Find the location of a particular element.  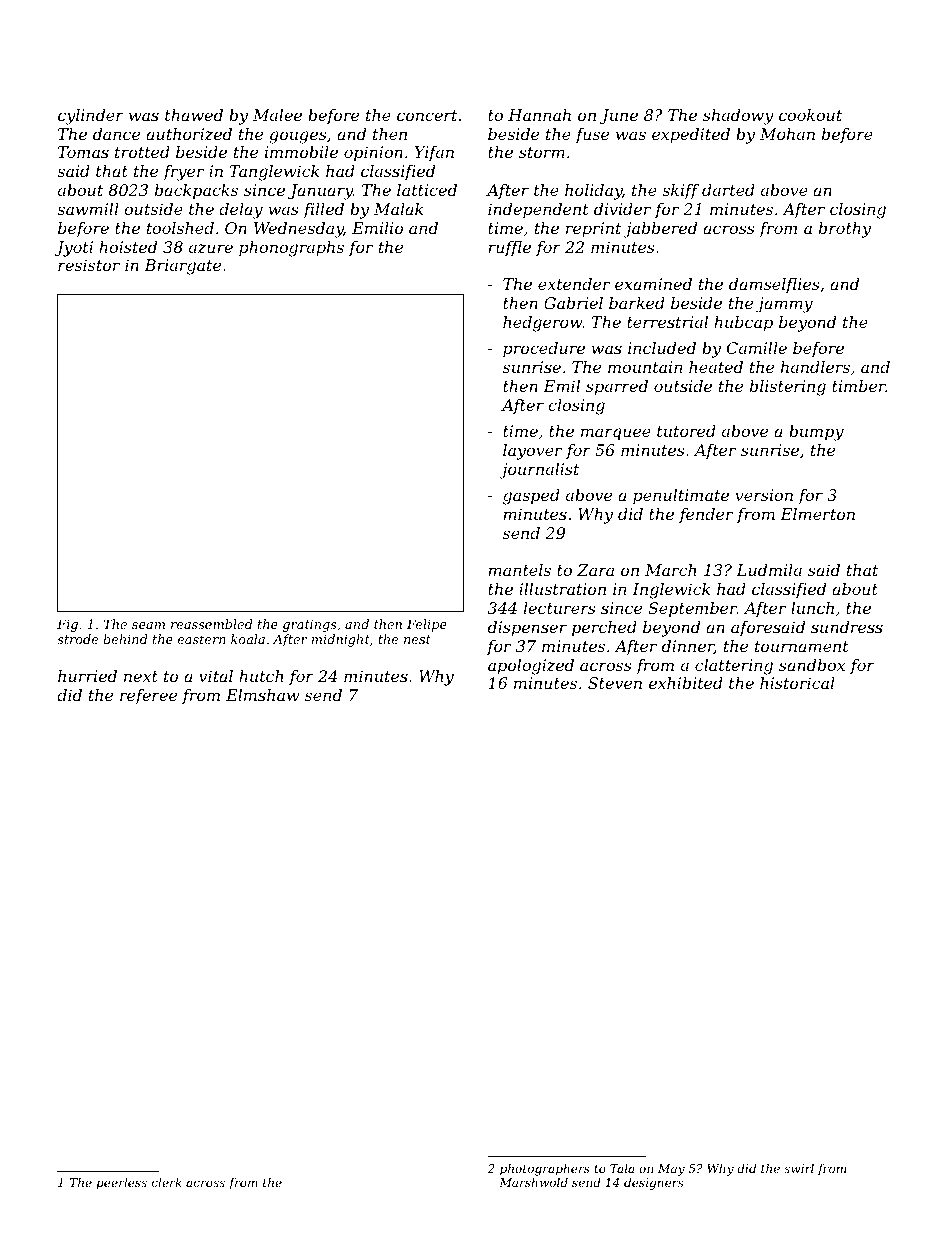

Steven is located at coordinates (615, 683).
